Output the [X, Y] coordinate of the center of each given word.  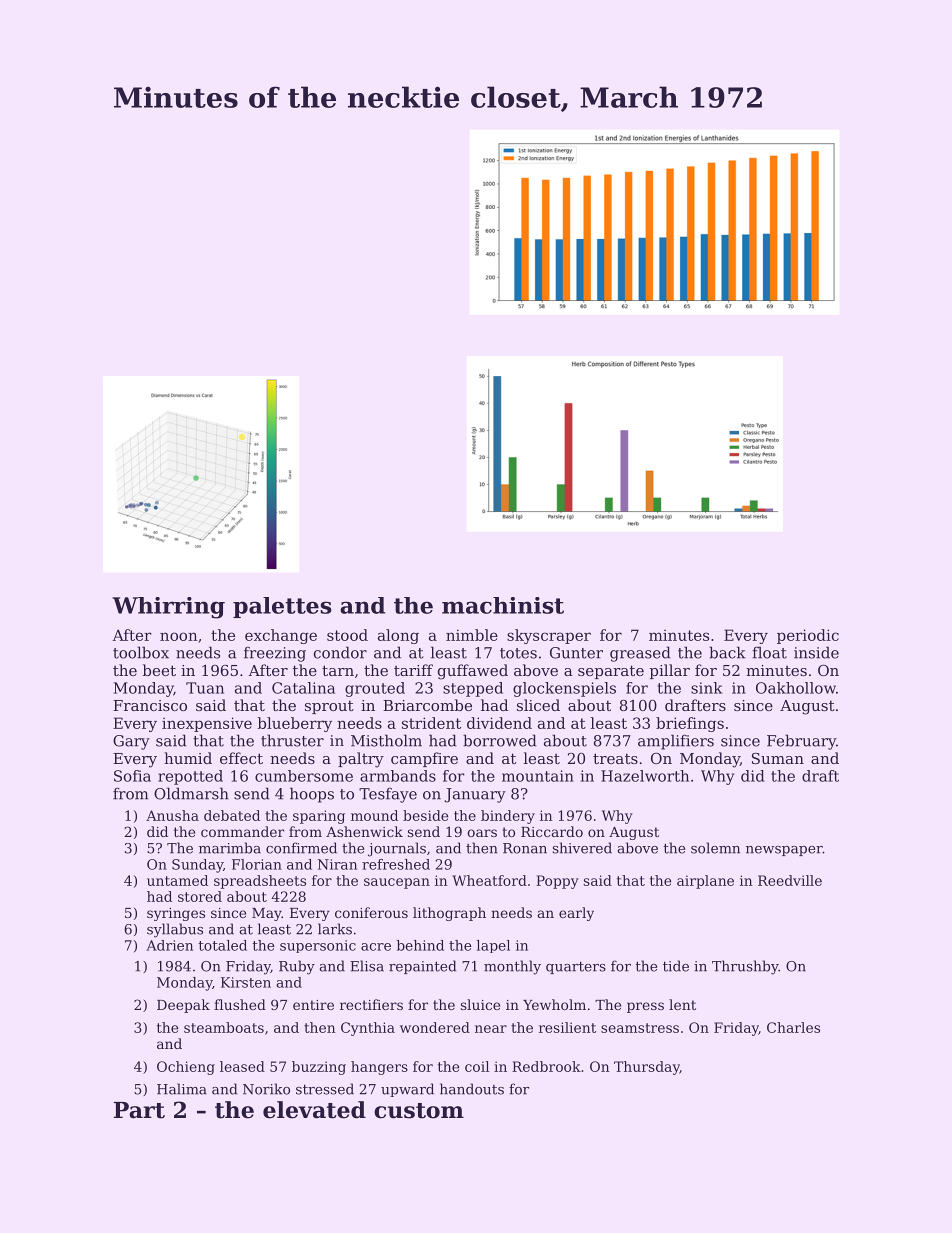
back [727, 652]
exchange [281, 636]
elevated [314, 1110]
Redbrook [546, 1066]
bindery [508, 817]
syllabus [175, 930]
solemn [715, 848]
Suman [778, 758]
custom [419, 1111]
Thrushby [745, 967]
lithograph [449, 914]
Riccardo [552, 831]
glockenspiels [564, 689]
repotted [190, 777]
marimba [230, 848]
